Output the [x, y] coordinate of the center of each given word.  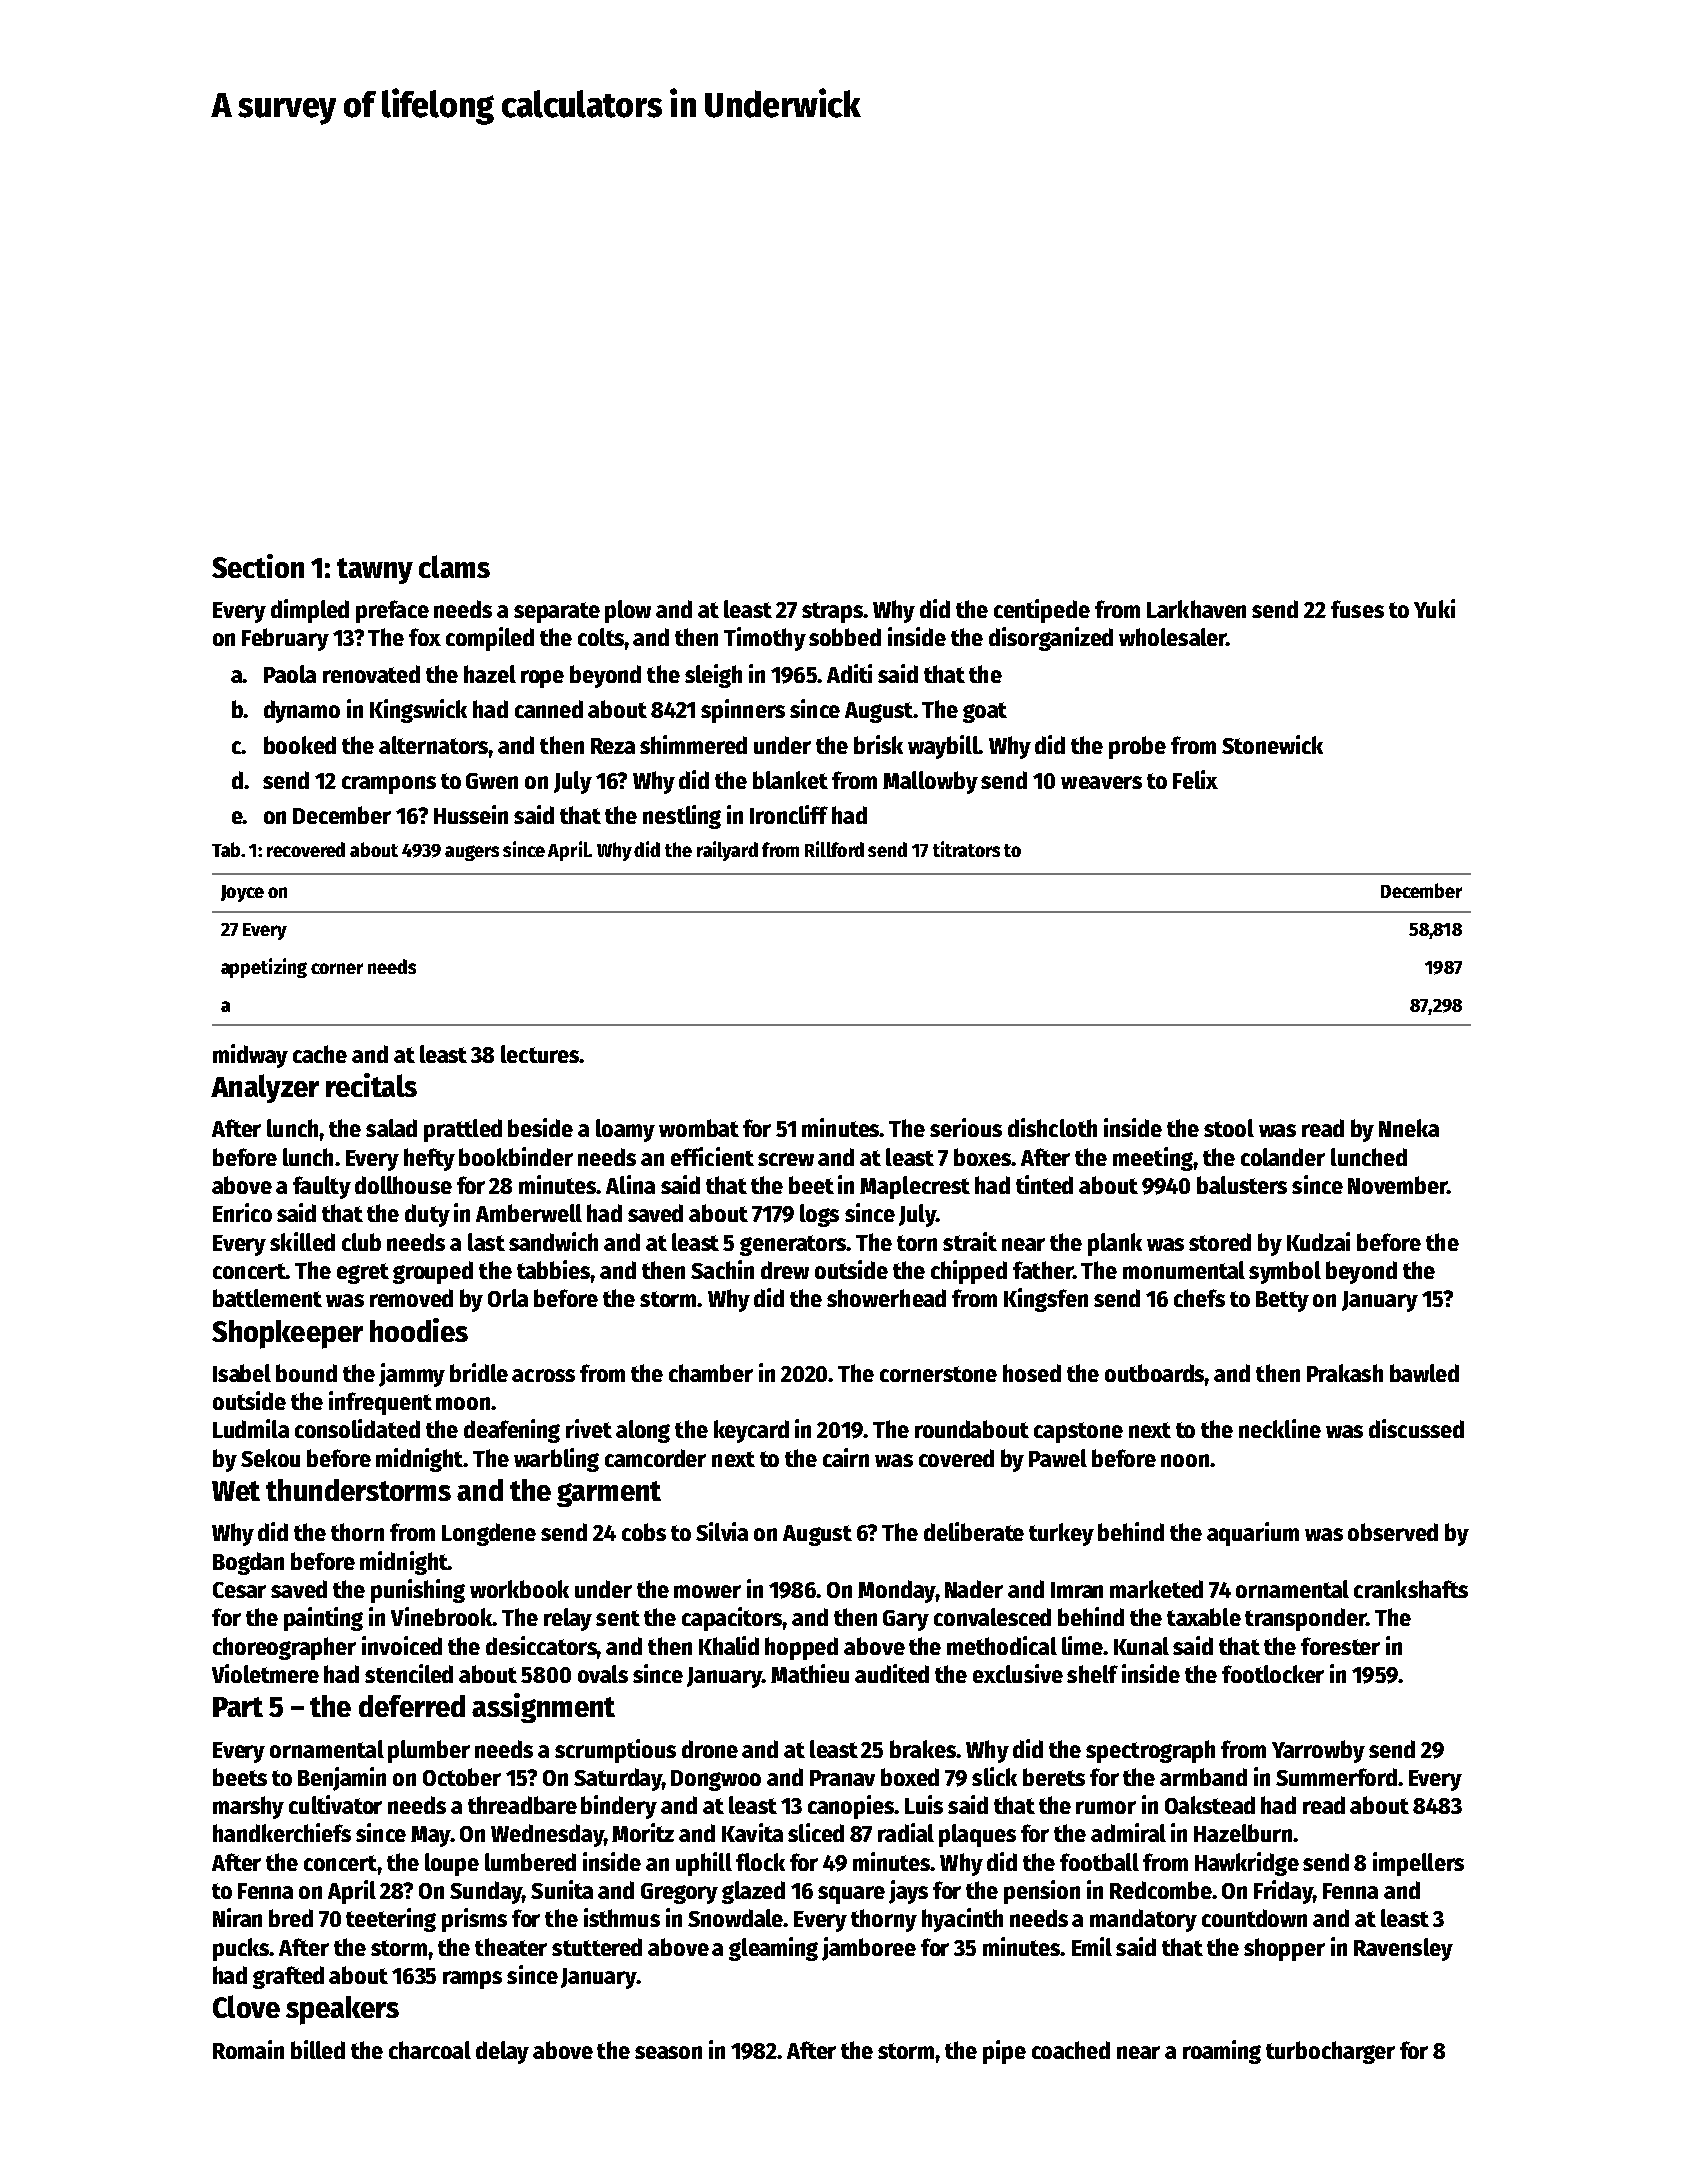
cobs [644, 1532]
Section [258, 566]
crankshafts [1411, 1589]
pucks [241, 1949]
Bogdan [248, 1563]
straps [832, 612]
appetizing [264, 968]
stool [1229, 1128]
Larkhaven [1196, 609]
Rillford [834, 849]
